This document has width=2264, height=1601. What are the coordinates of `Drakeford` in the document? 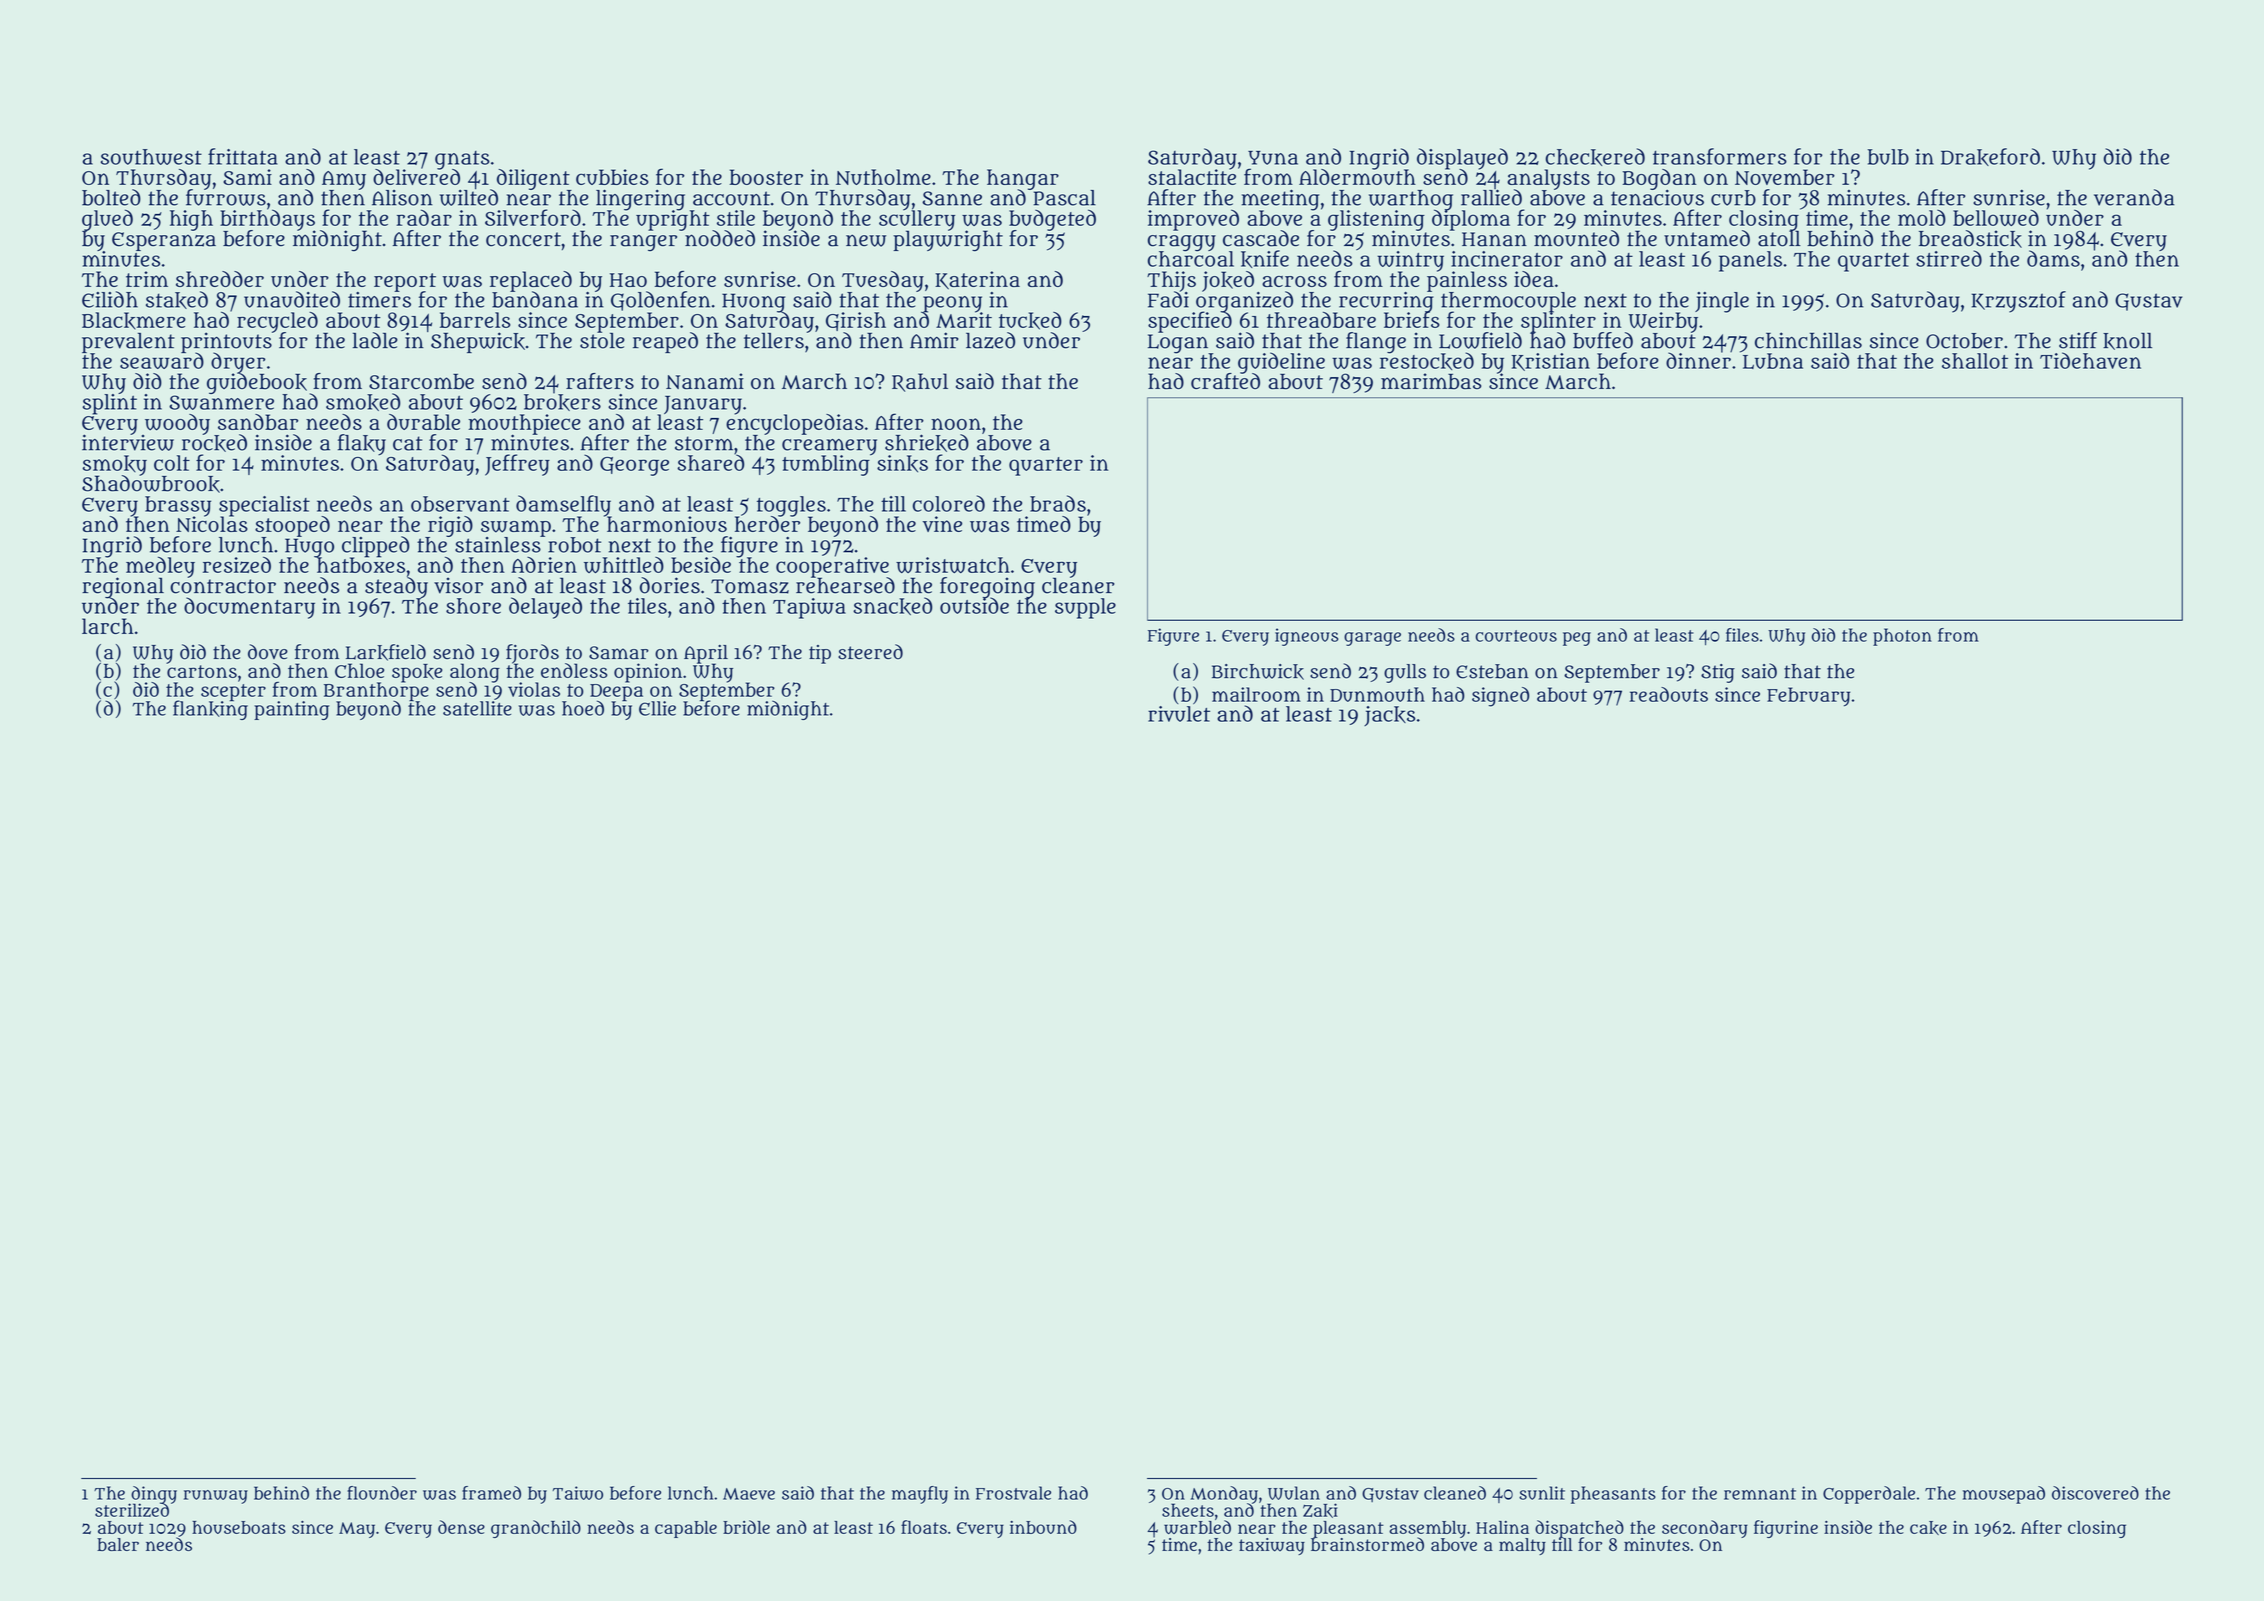 It's located at (1990, 157).
